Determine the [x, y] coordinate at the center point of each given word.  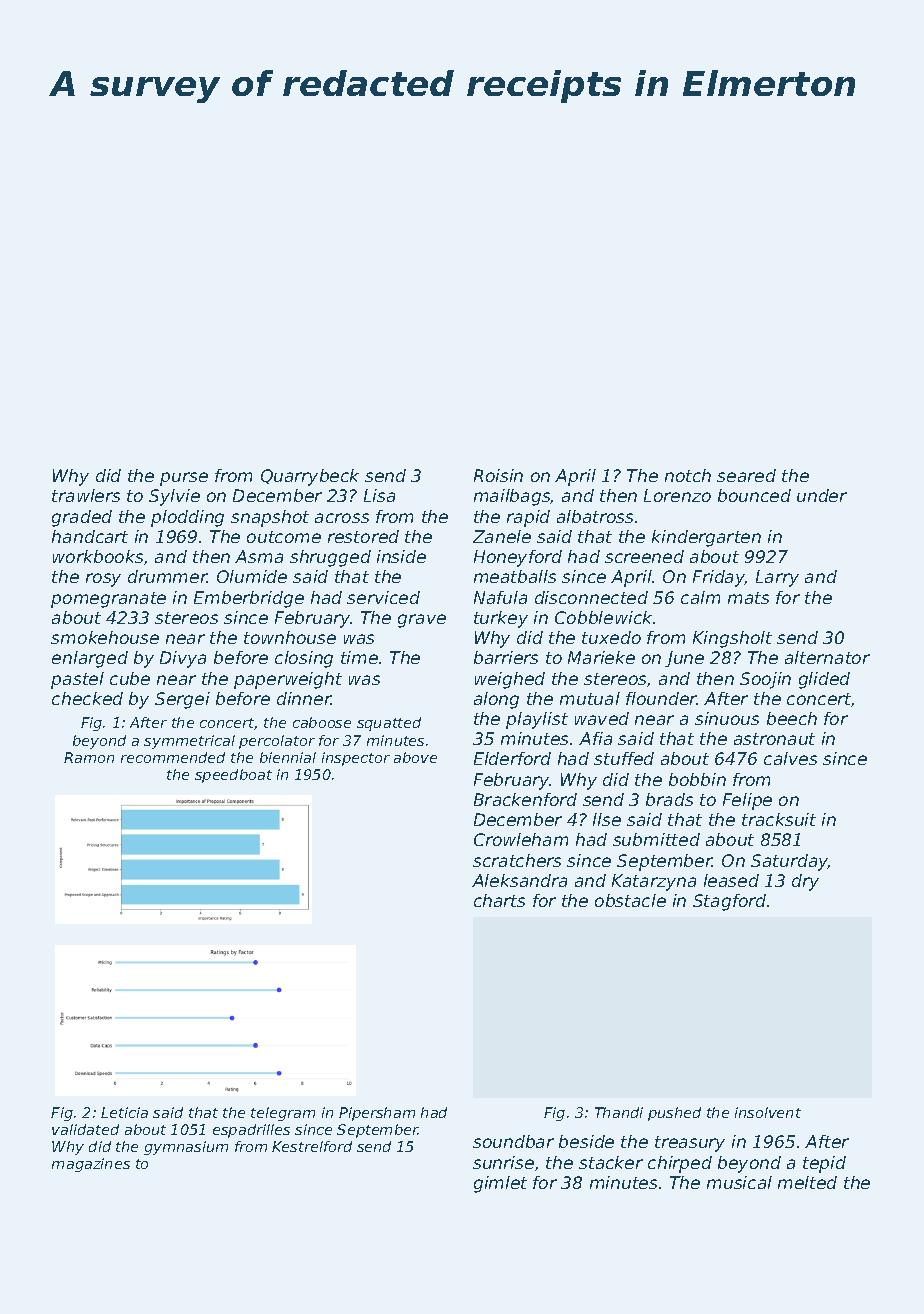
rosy [103, 580]
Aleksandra [519, 880]
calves [790, 758]
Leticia [124, 1112]
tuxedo [611, 637]
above [415, 757]
